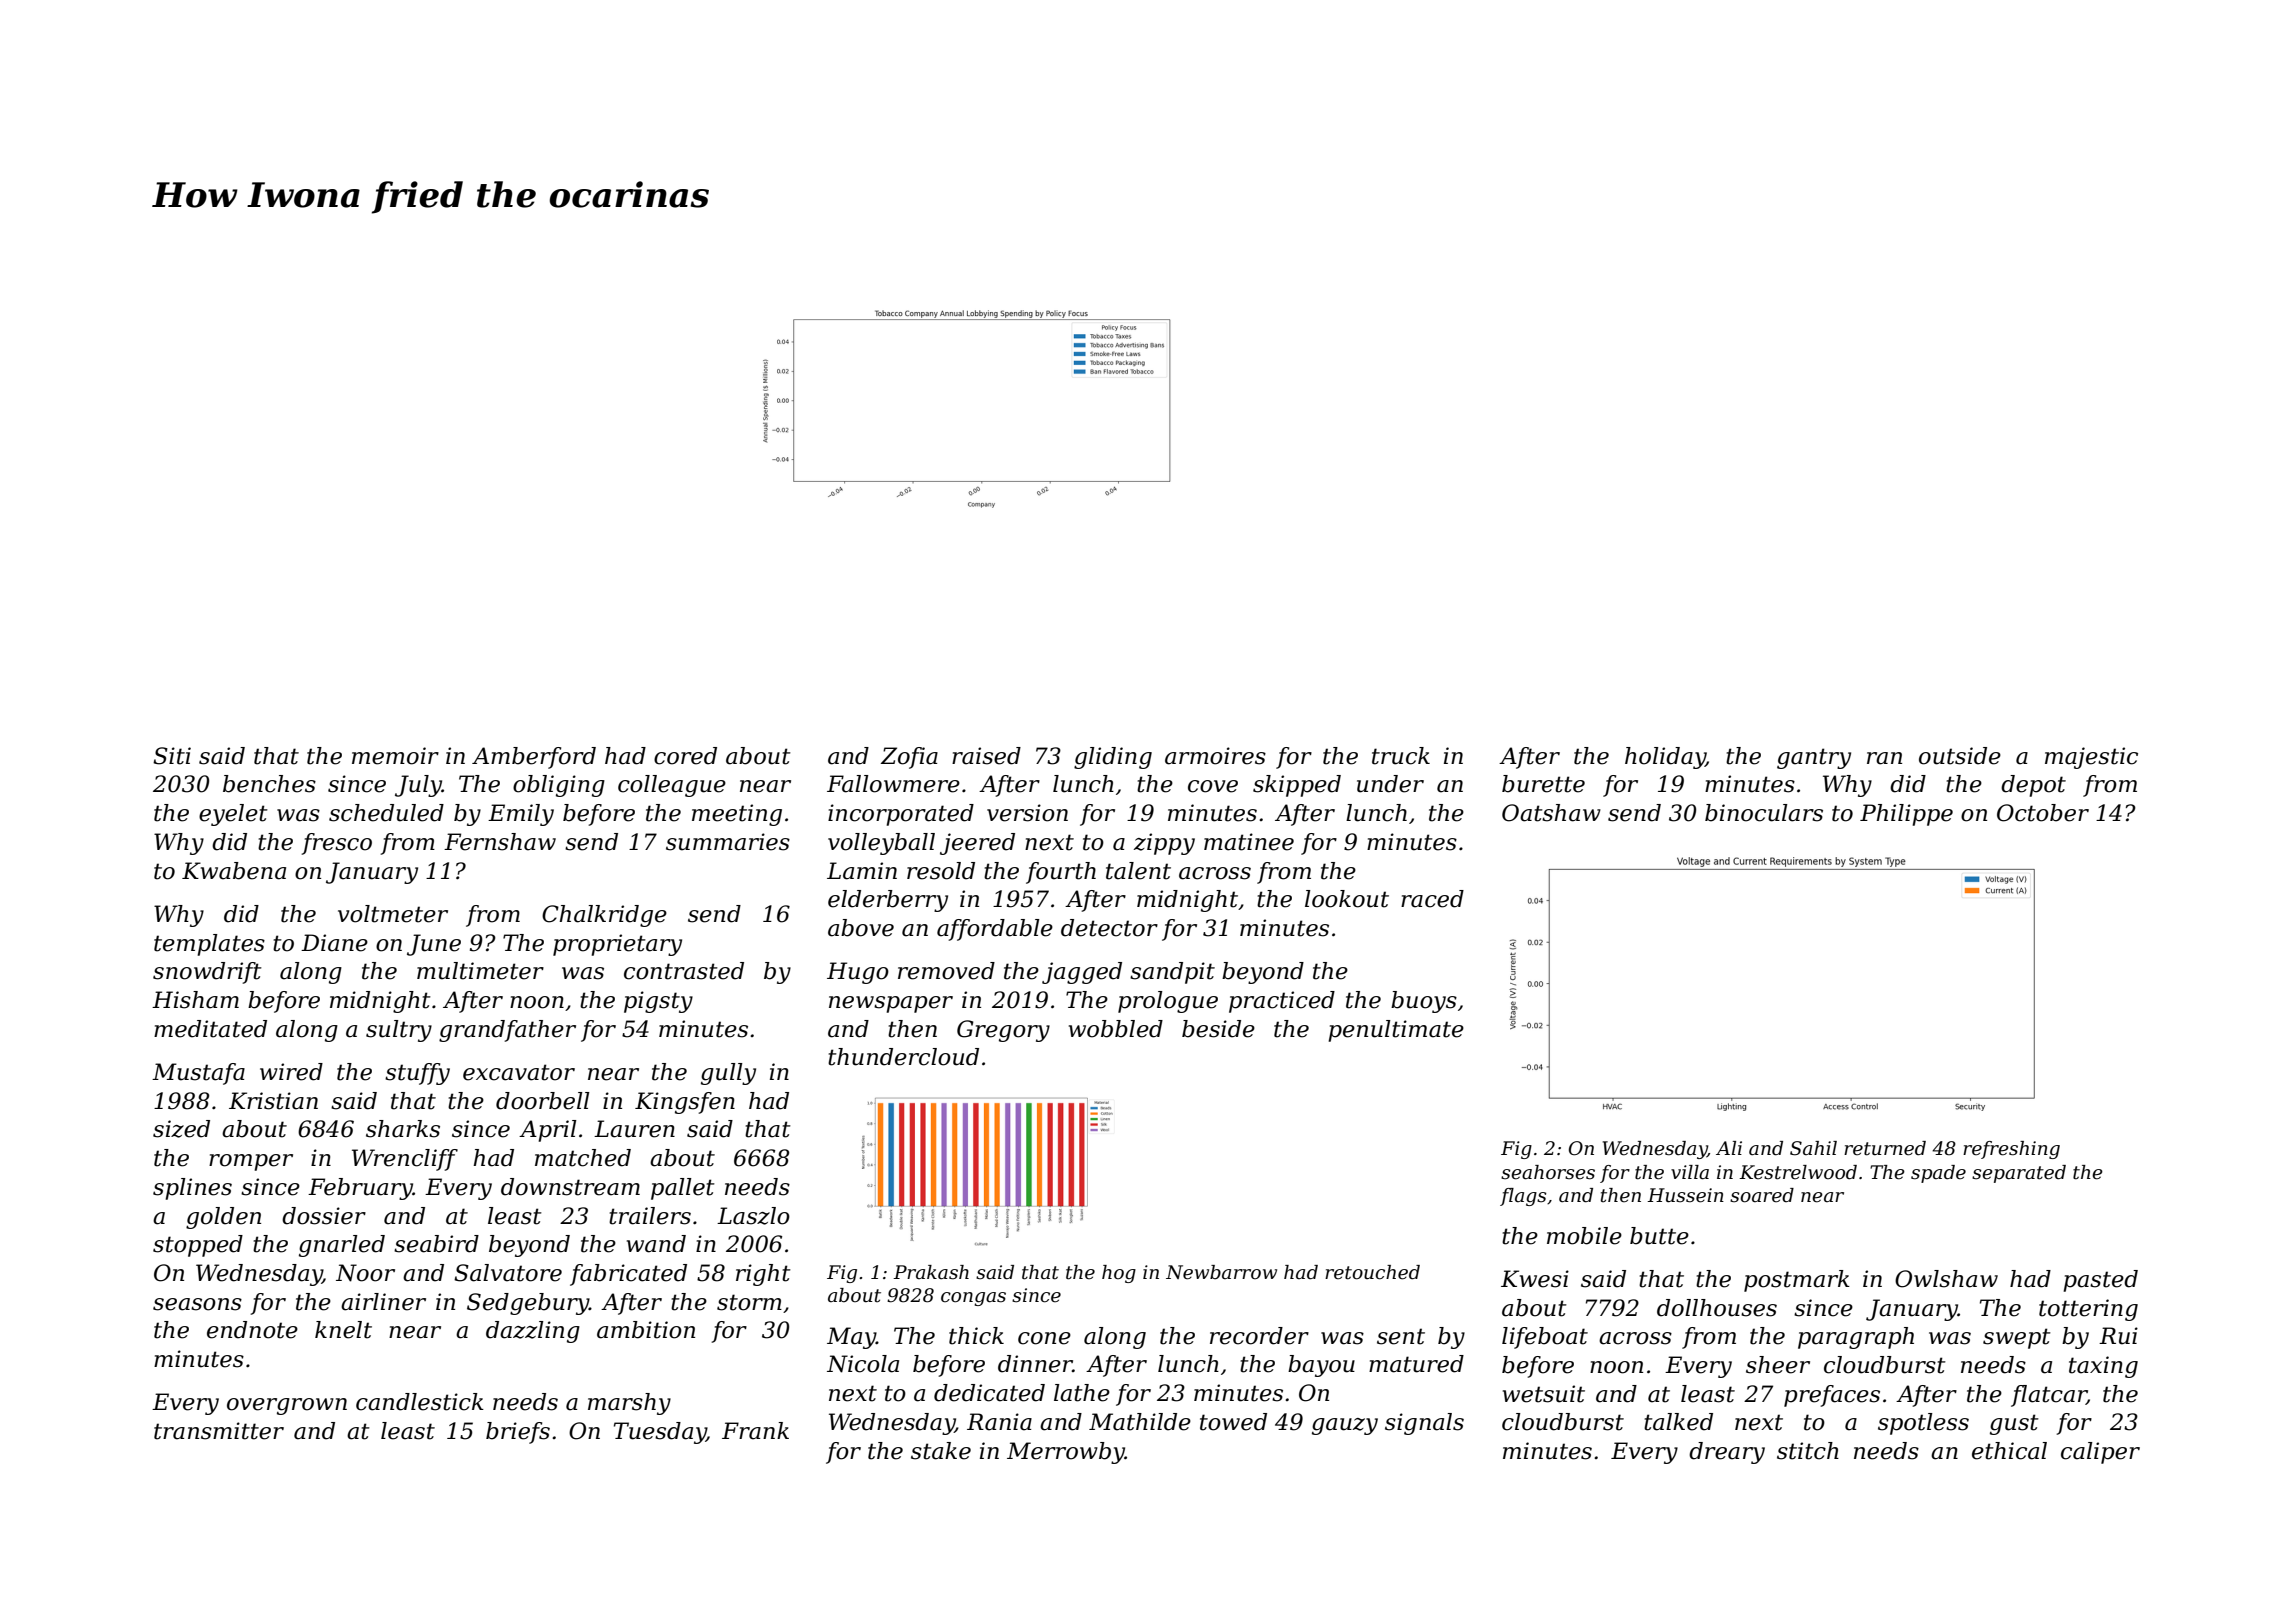 This document has width=2292, height=1620. Describe the element at coordinates (533, 1332) in the document. I see `dazzling` at that location.
